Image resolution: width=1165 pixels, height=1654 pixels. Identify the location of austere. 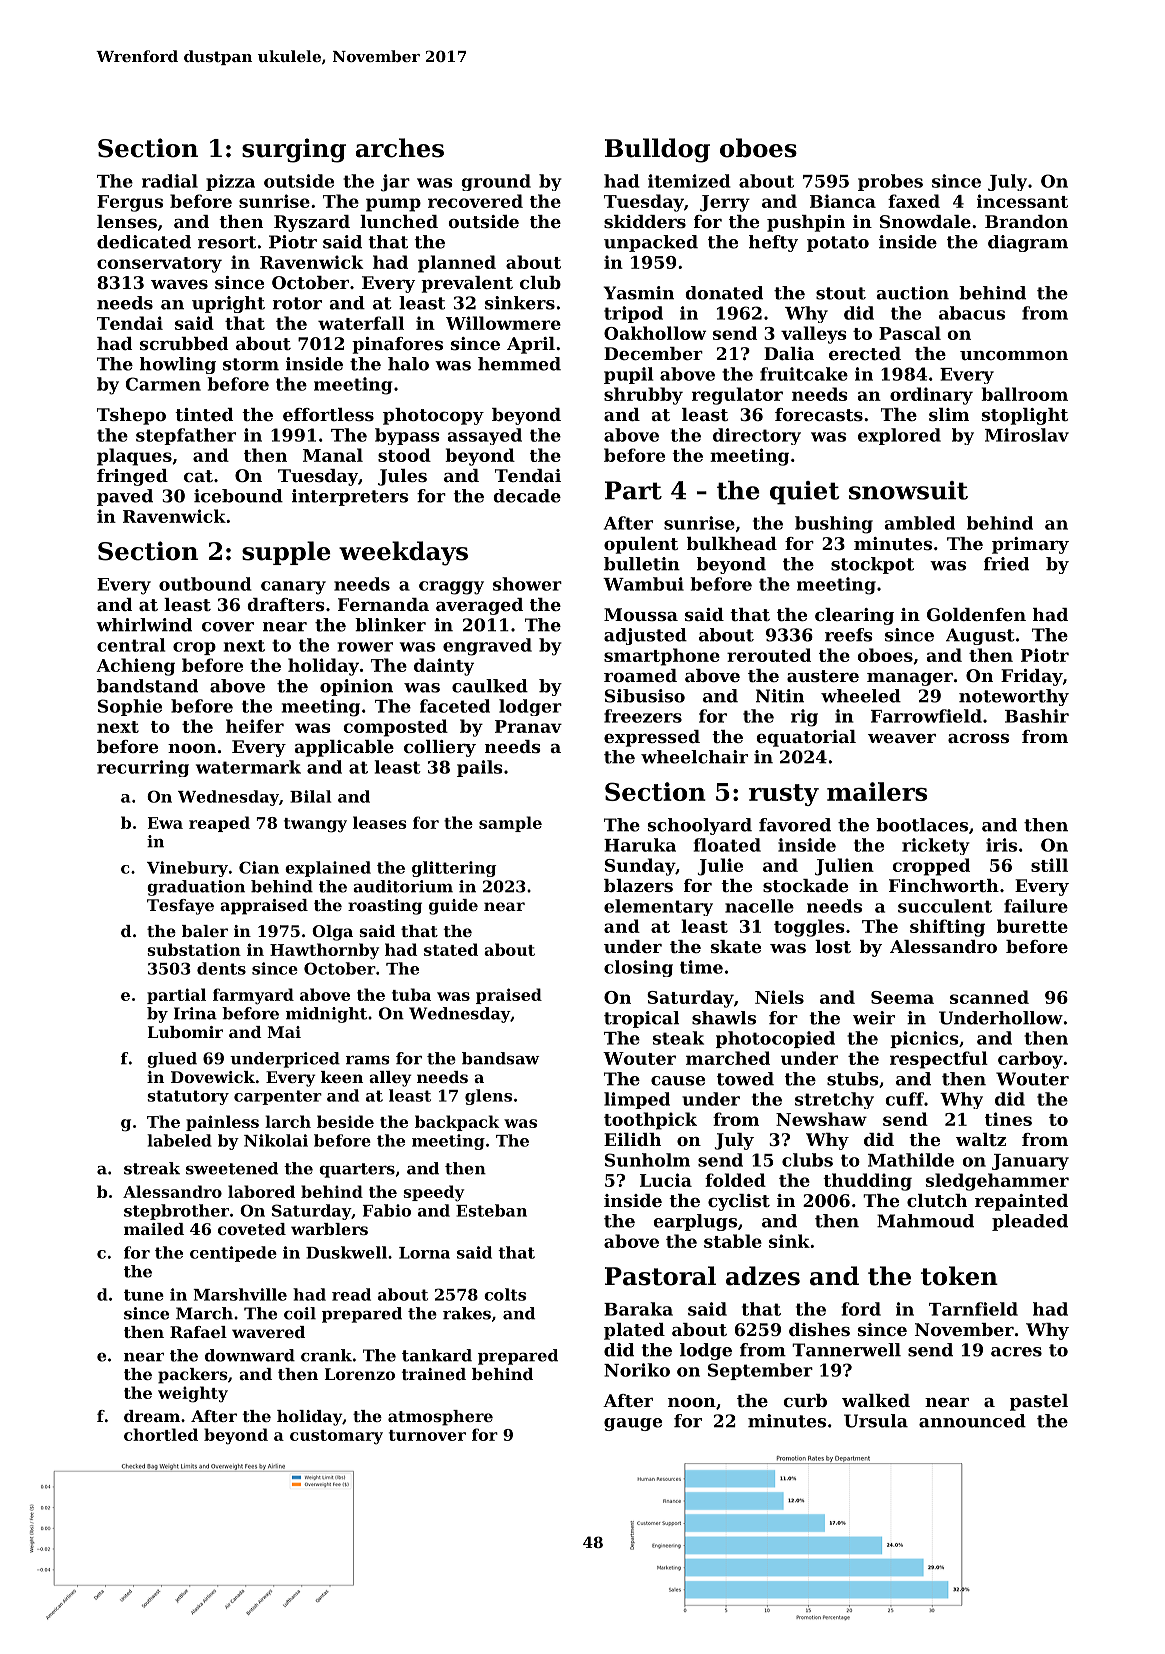
(823, 676).
